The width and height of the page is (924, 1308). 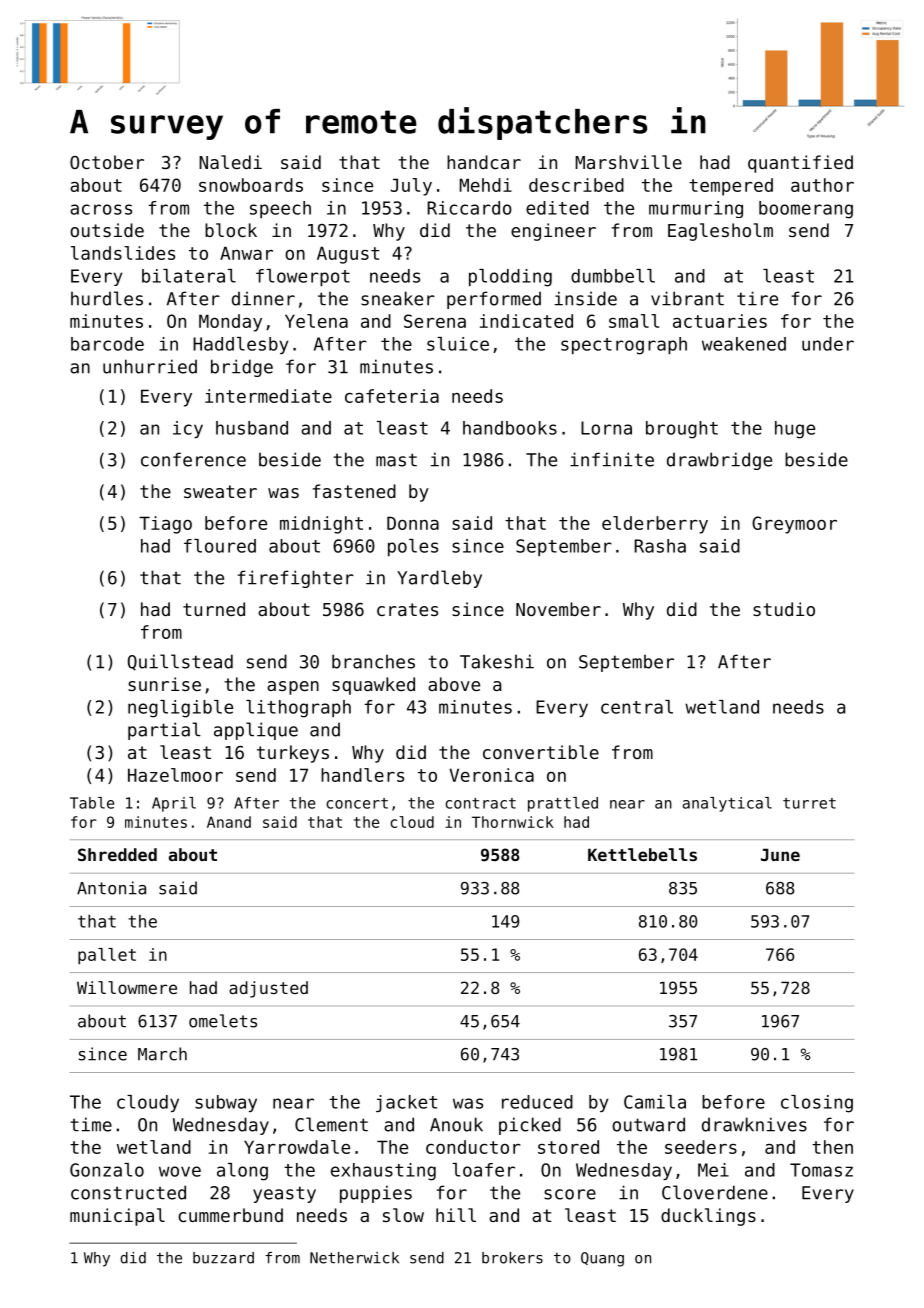 What do you see at coordinates (526, 321) in the page?
I see `indicated` at bounding box center [526, 321].
